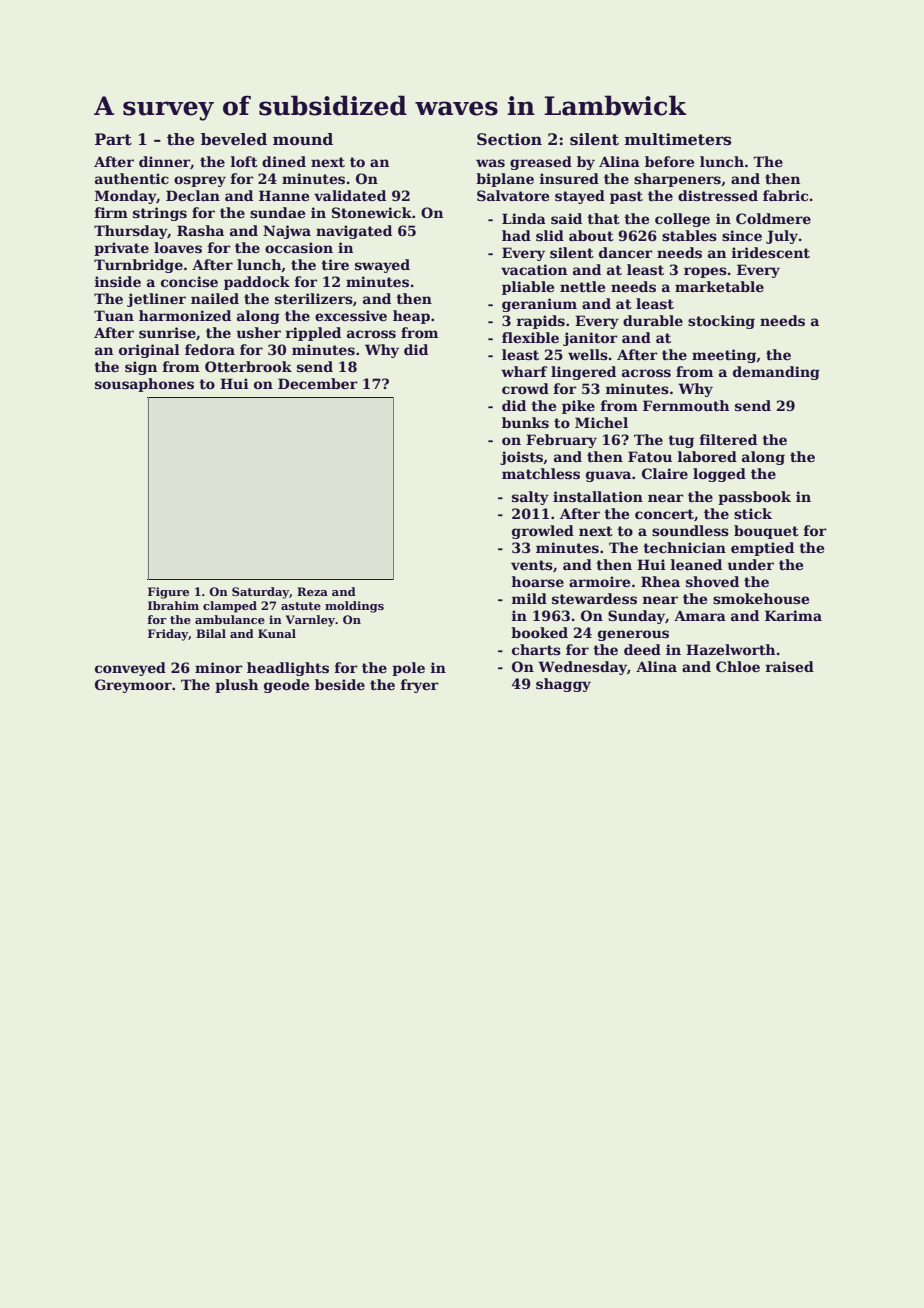  What do you see at coordinates (561, 441) in the screenshot?
I see `February` at bounding box center [561, 441].
